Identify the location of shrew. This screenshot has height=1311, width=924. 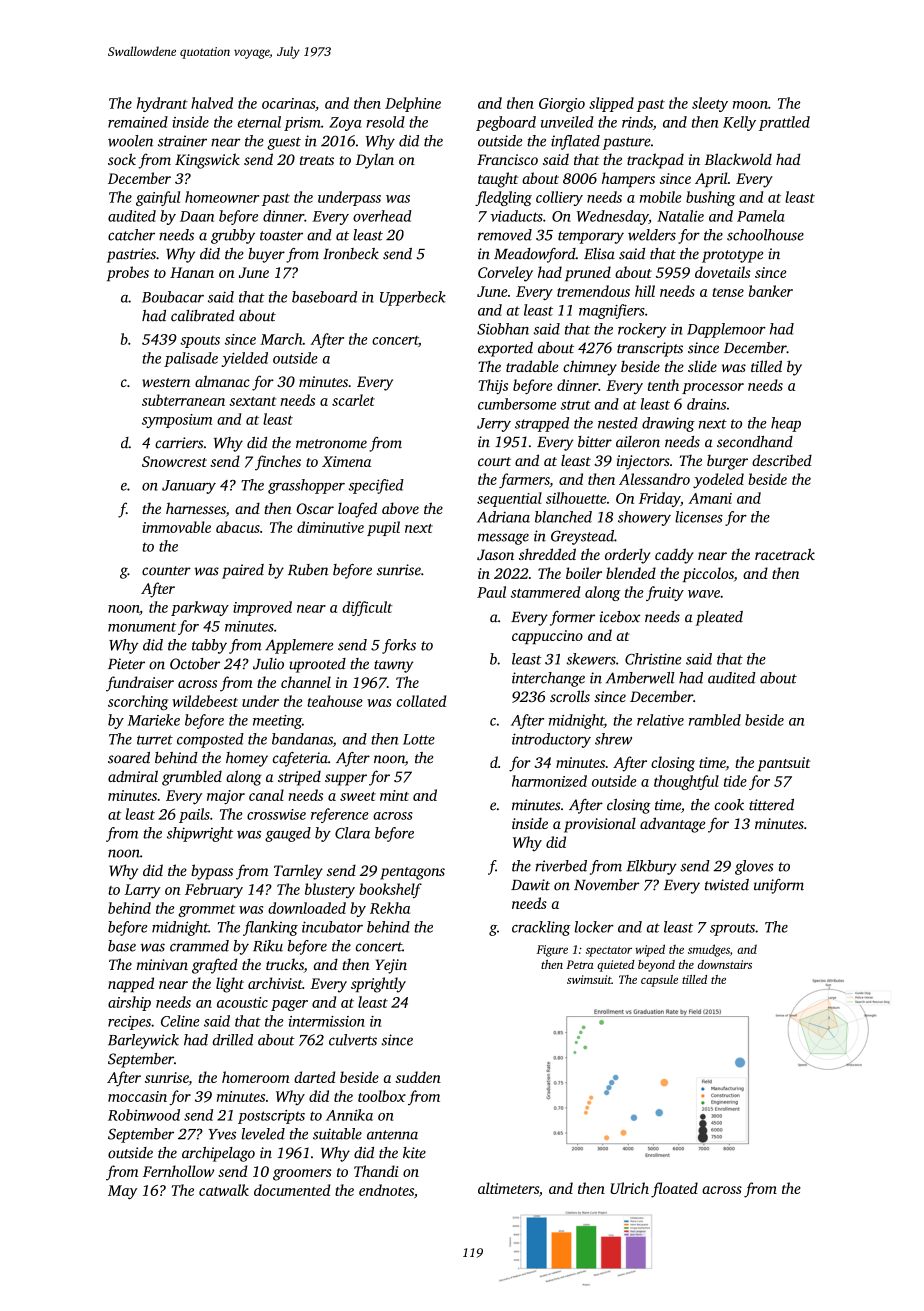
(613, 739).
